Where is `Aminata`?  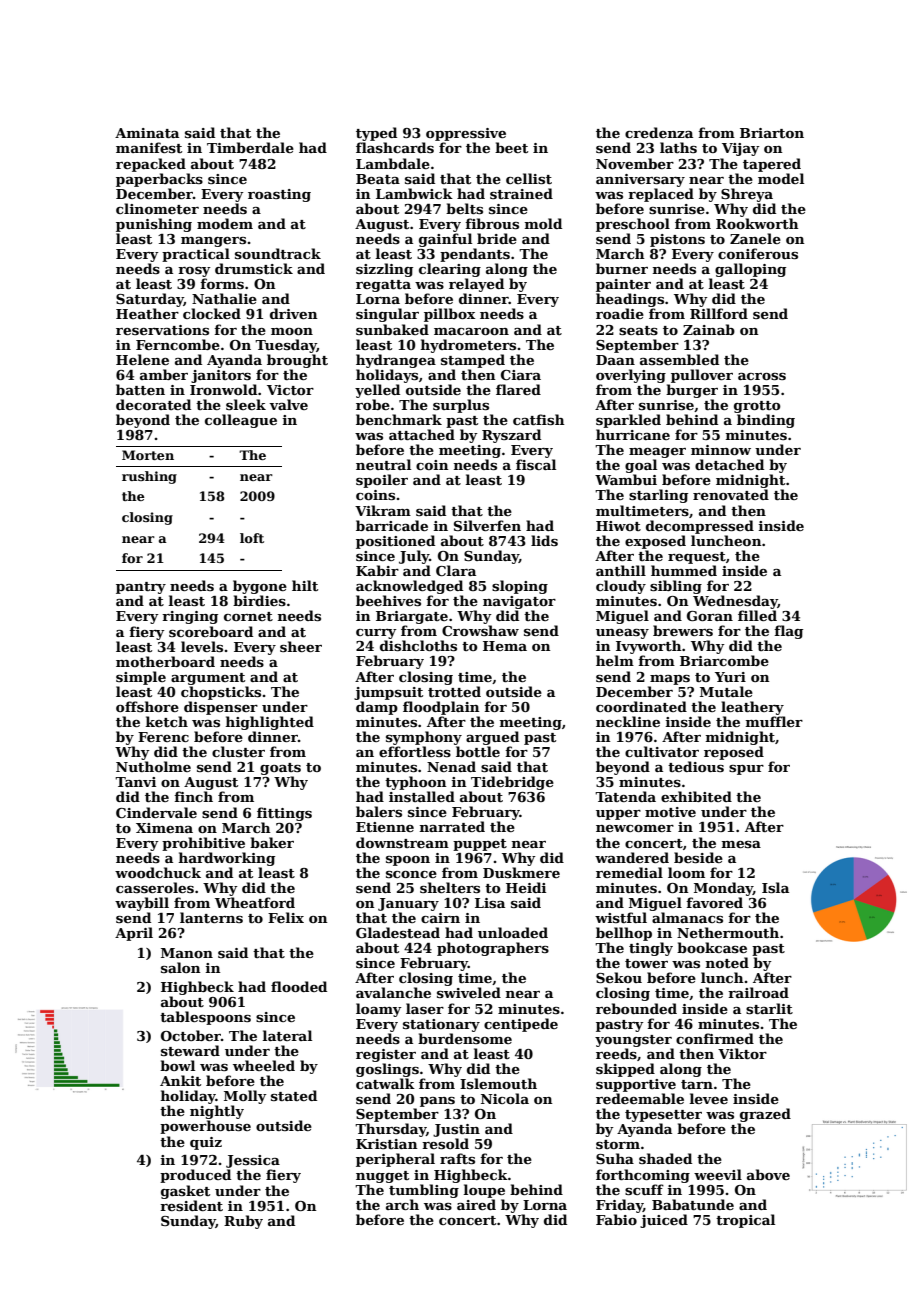 Aminata is located at coordinates (147, 133).
